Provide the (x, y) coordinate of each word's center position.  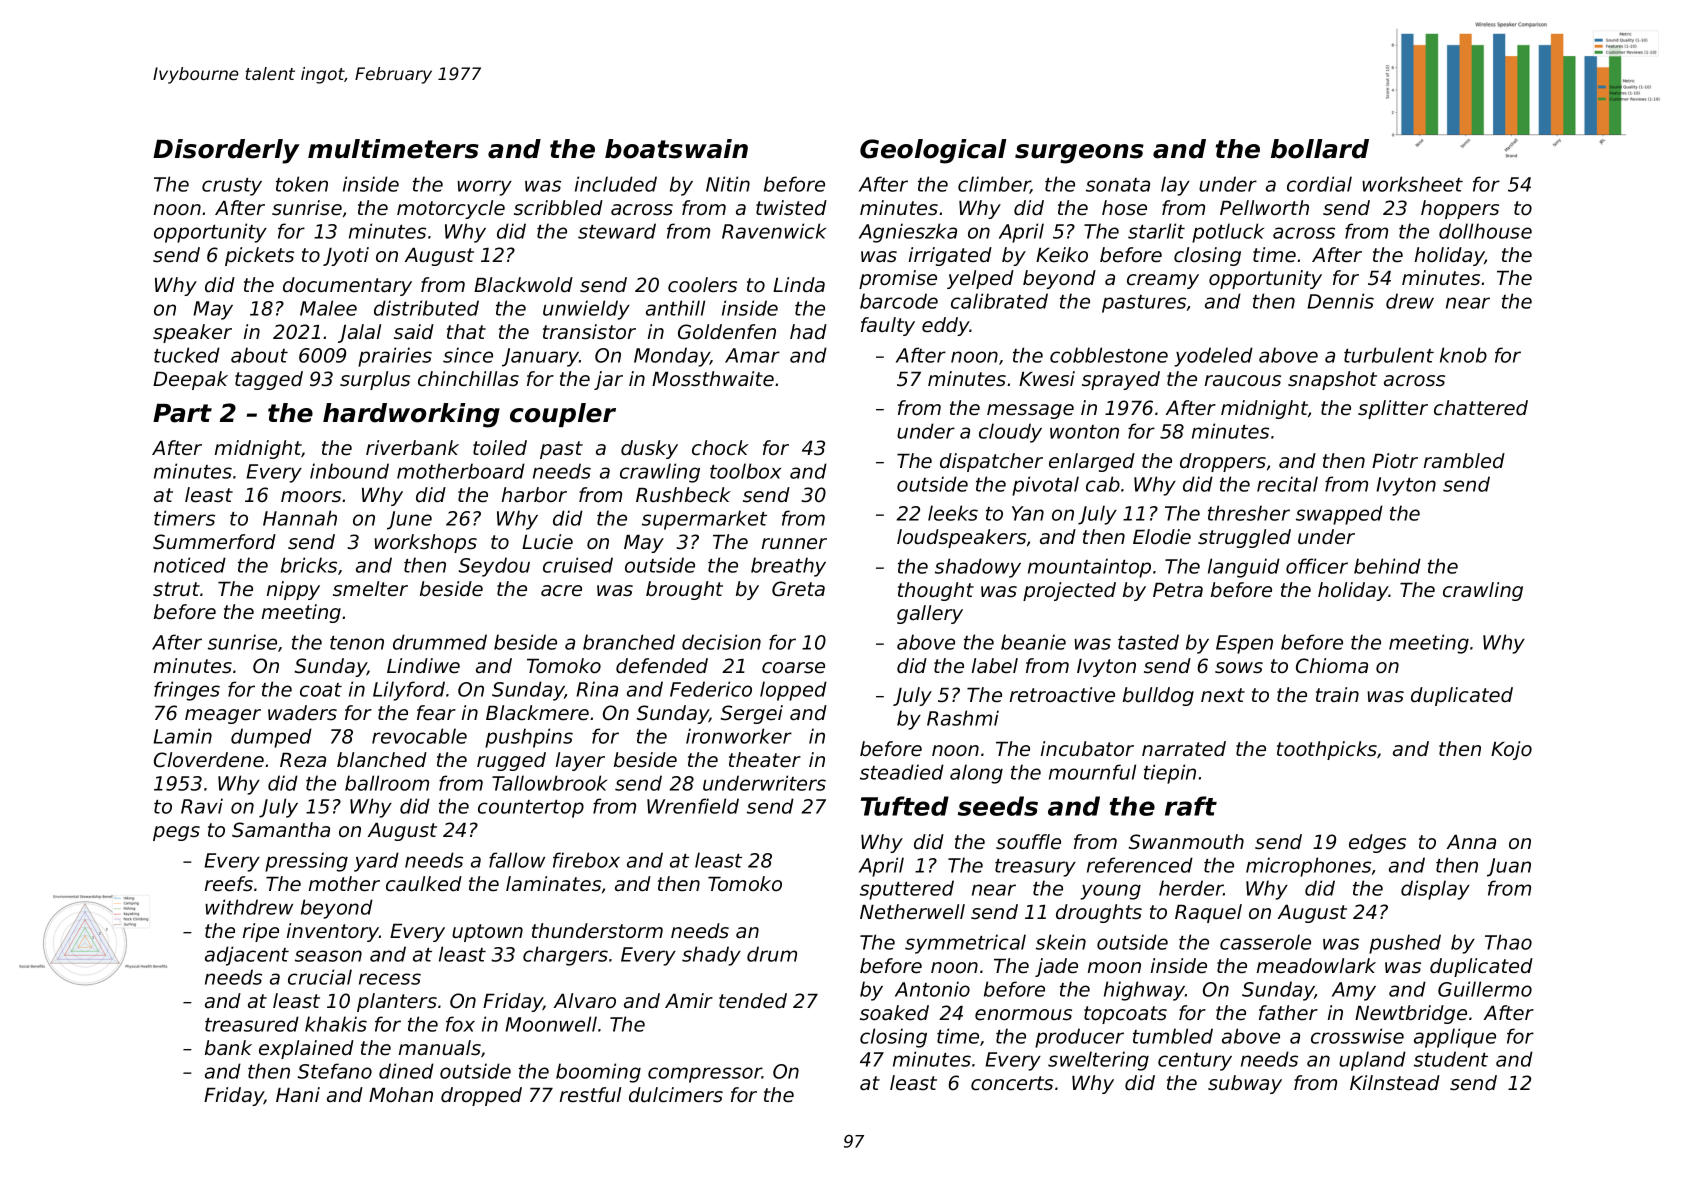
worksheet (1412, 184)
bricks (309, 565)
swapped (1339, 515)
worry (484, 188)
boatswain (676, 149)
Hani (298, 1094)
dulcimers (676, 1095)
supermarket (704, 520)
